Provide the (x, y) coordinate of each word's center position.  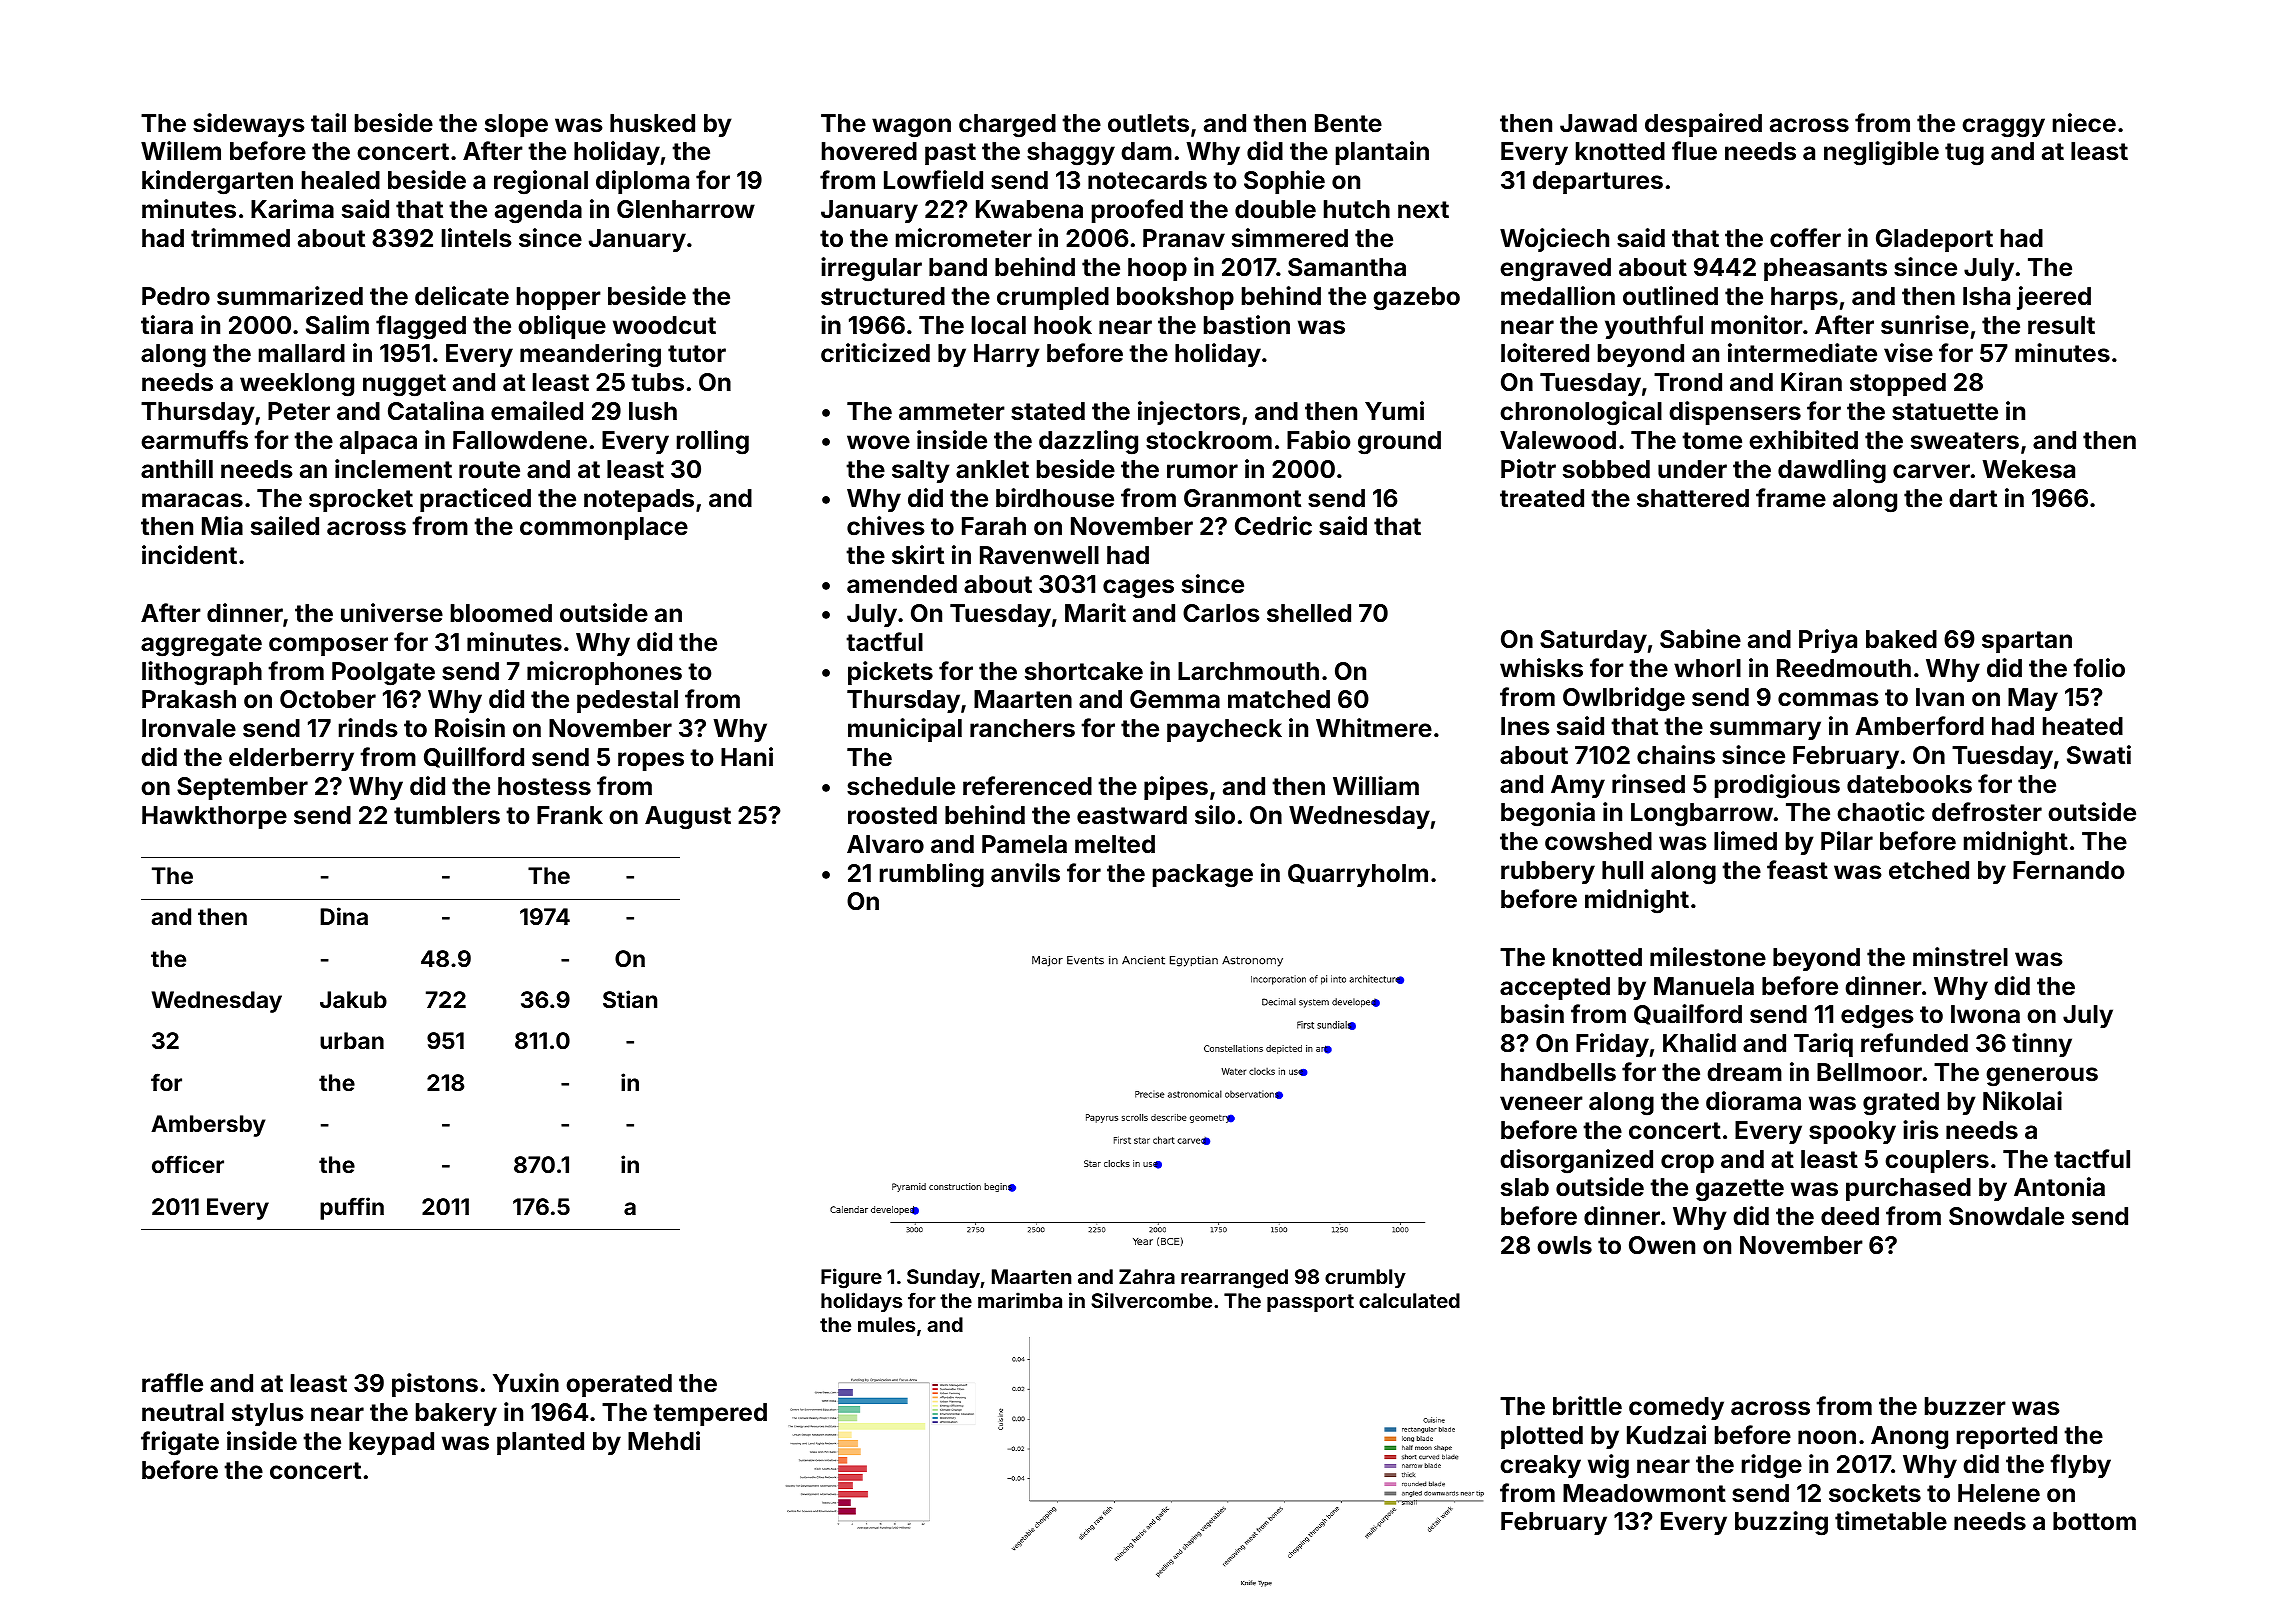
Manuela (1704, 986)
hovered (869, 151)
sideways (249, 125)
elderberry (291, 759)
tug (1964, 154)
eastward (1132, 815)
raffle (172, 1383)
